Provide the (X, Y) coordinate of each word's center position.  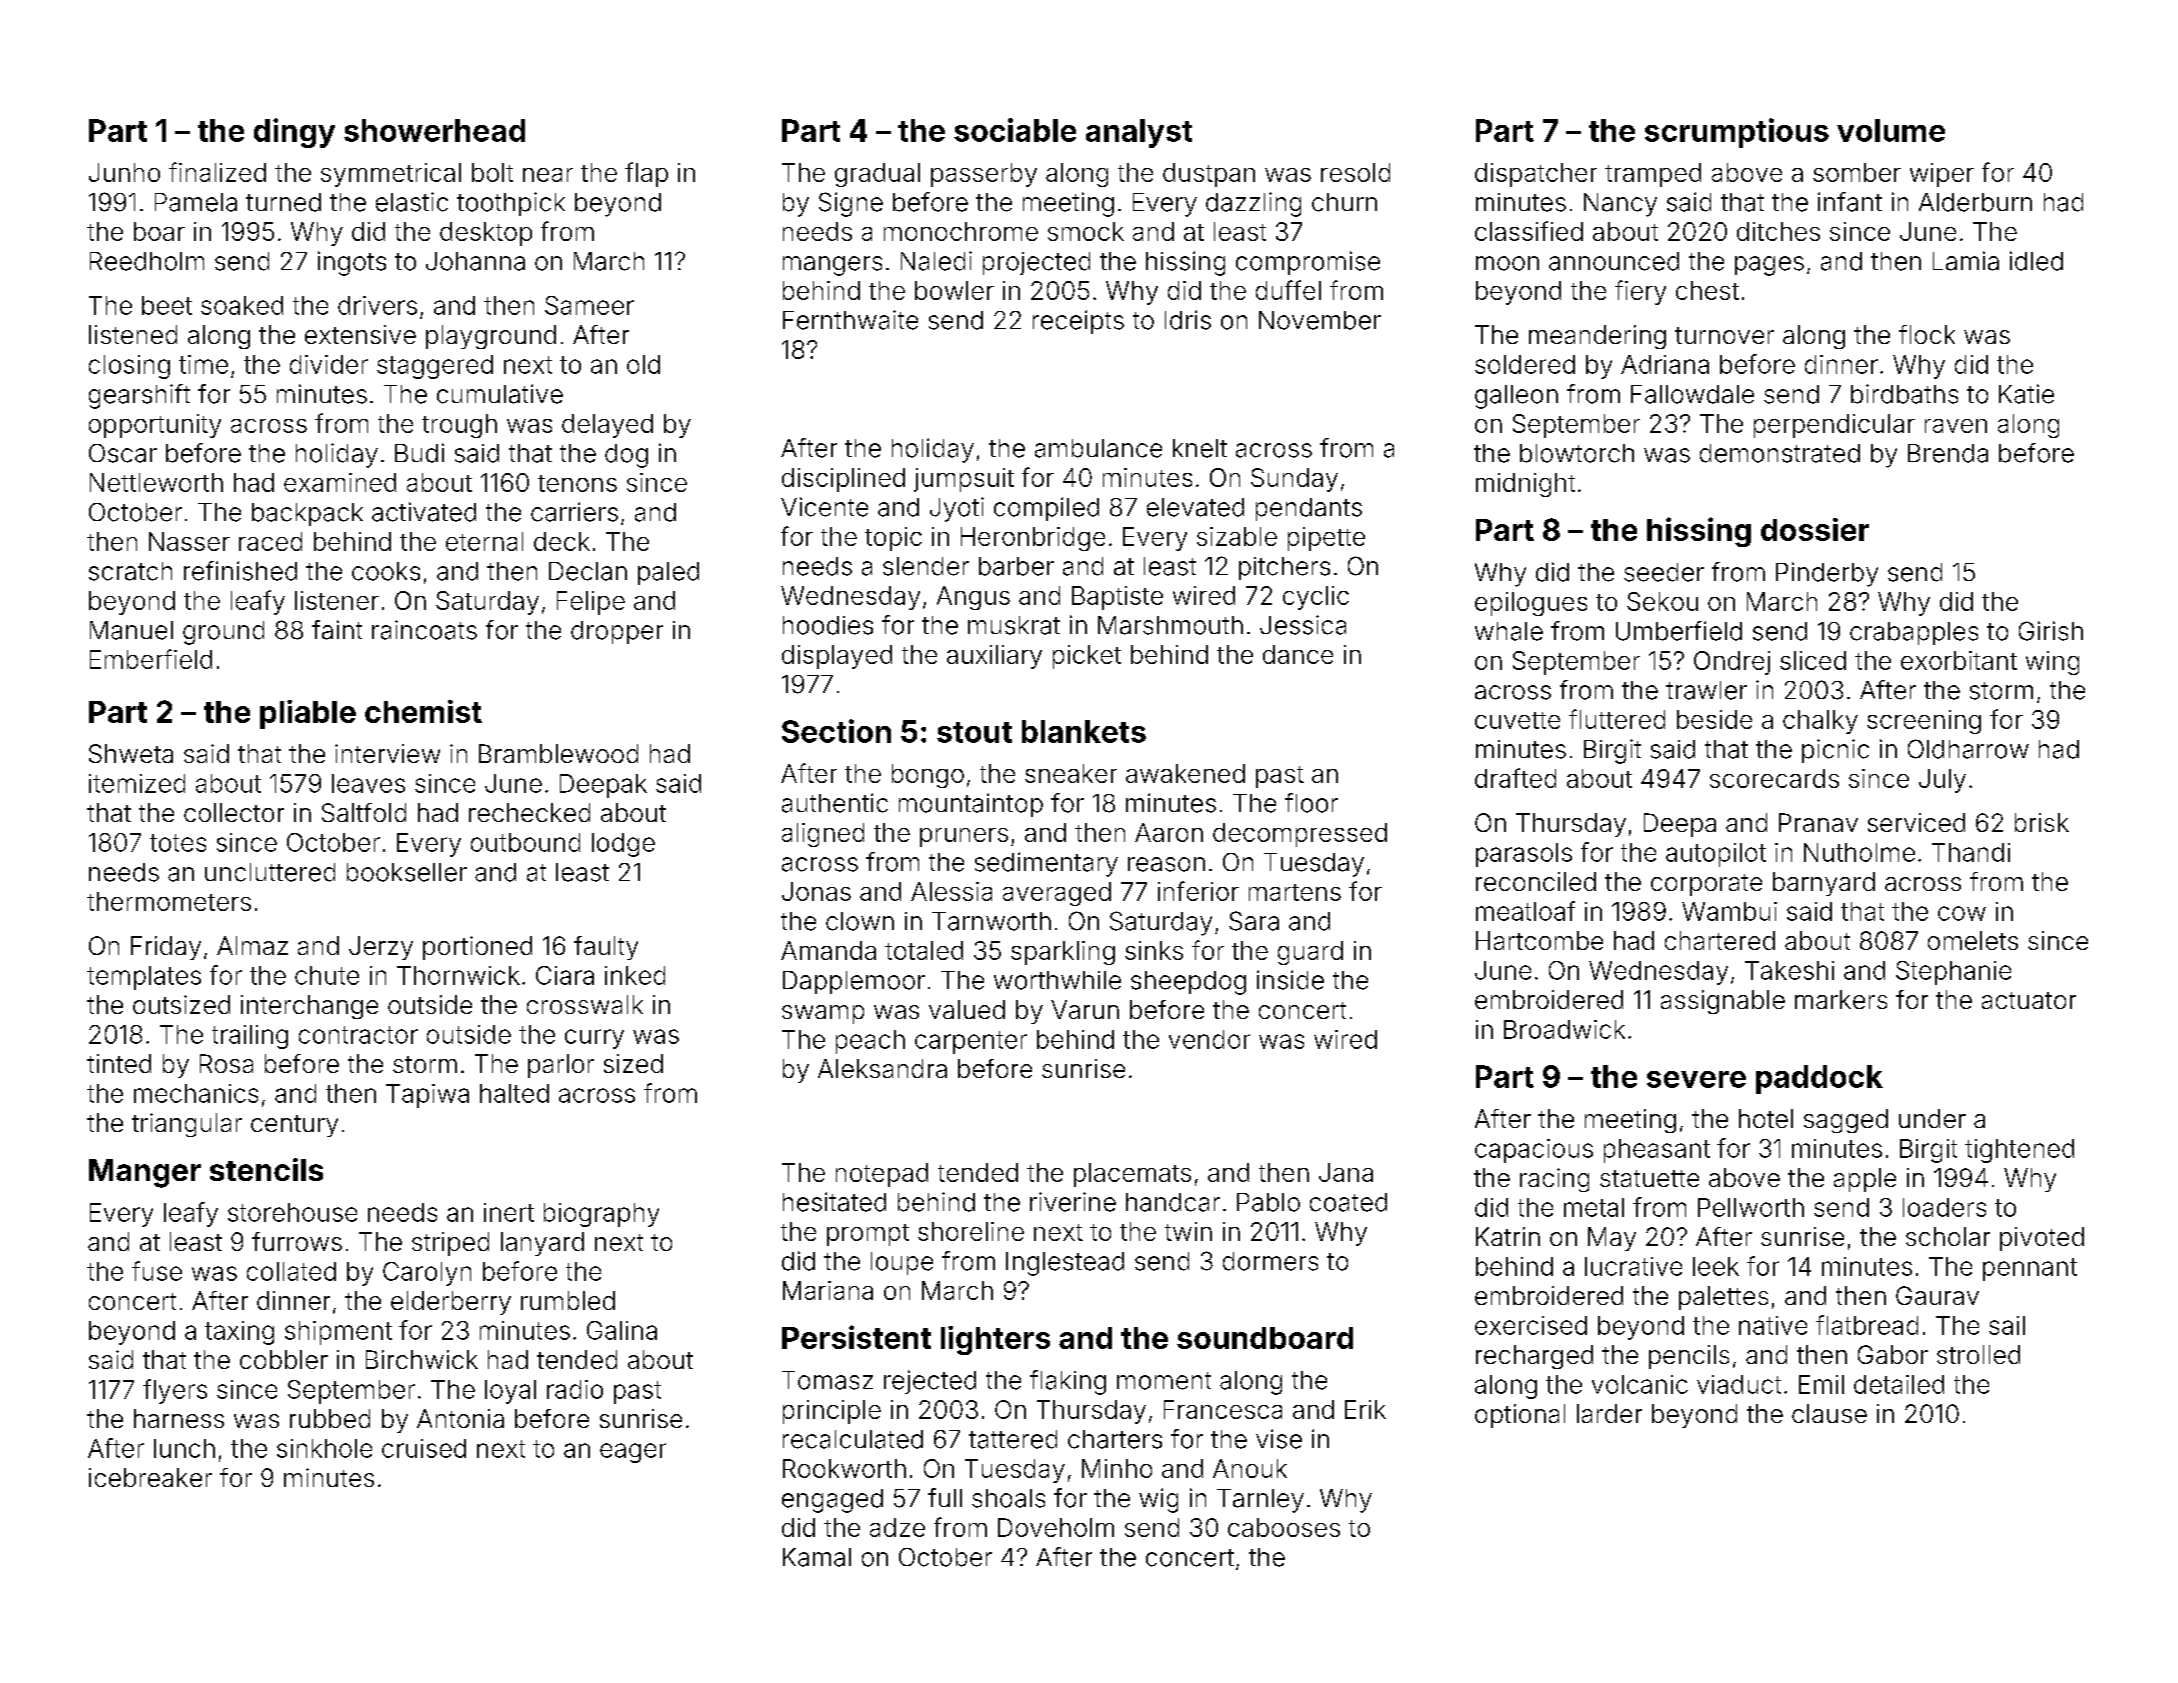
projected (1036, 263)
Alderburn (1975, 202)
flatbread (1867, 1325)
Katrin (1508, 1236)
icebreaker (150, 1477)
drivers (377, 305)
